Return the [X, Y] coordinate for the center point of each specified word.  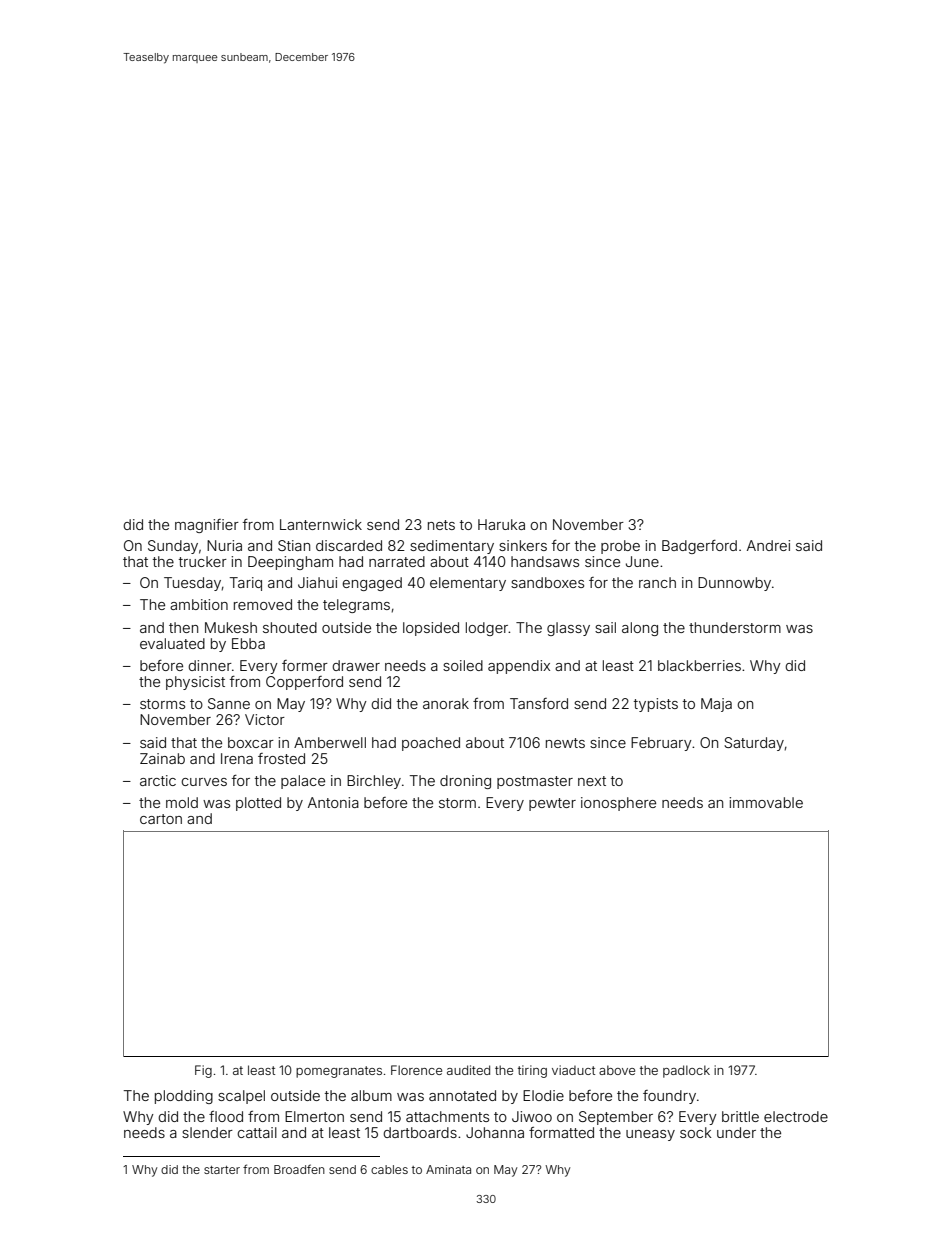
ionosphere [618, 804]
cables [389, 1169]
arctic [158, 780]
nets [441, 525]
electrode [796, 1116]
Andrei [768, 545]
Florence [416, 1070]
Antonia [333, 802]
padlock [686, 1071]
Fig [203, 1071]
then [183, 627]
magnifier [207, 526]
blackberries [699, 665]
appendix [519, 667]
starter [222, 1170]
